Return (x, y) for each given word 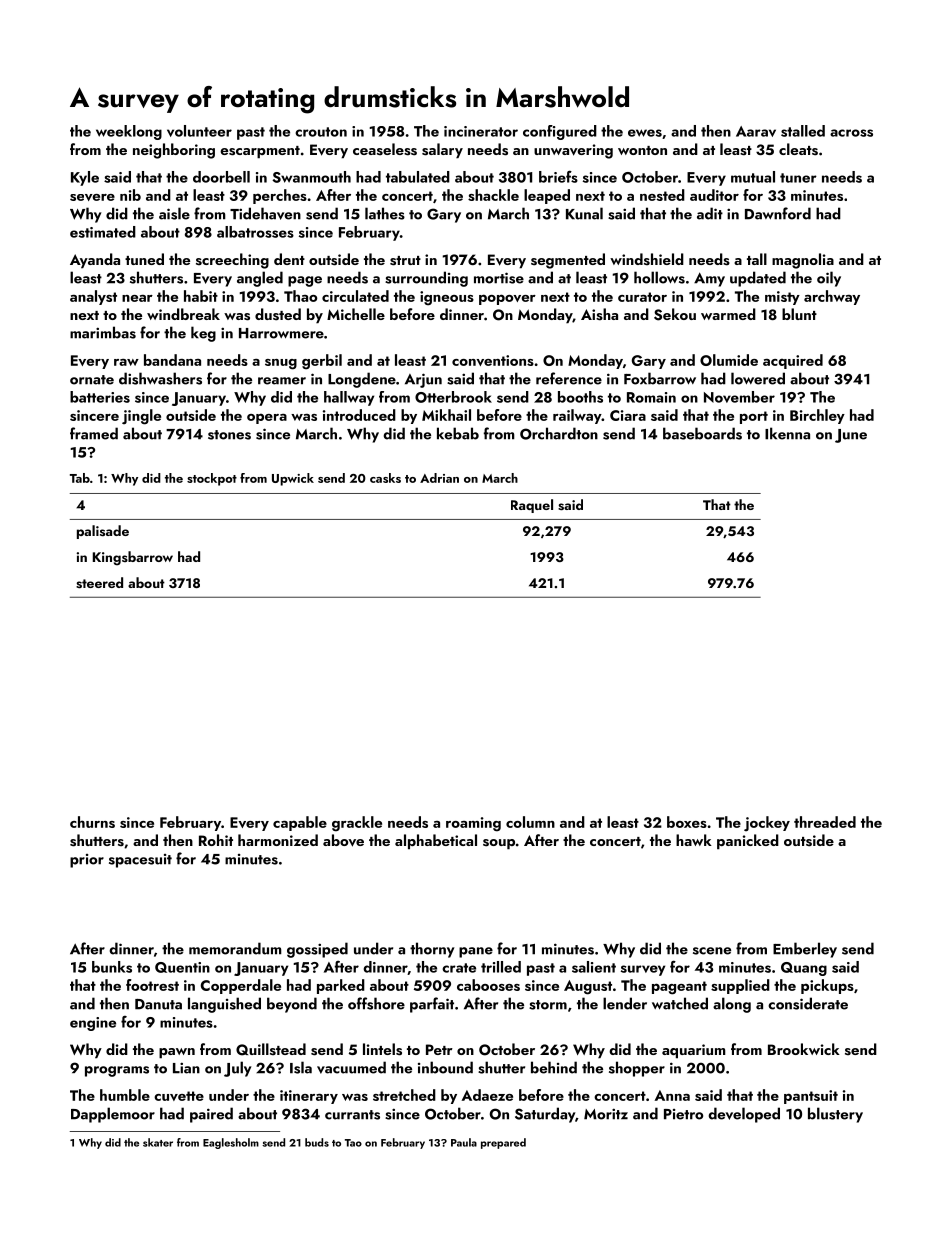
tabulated (418, 177)
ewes (645, 133)
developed (744, 1115)
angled (260, 279)
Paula (464, 1142)
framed (94, 433)
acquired (793, 361)
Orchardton (559, 433)
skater (158, 1142)
